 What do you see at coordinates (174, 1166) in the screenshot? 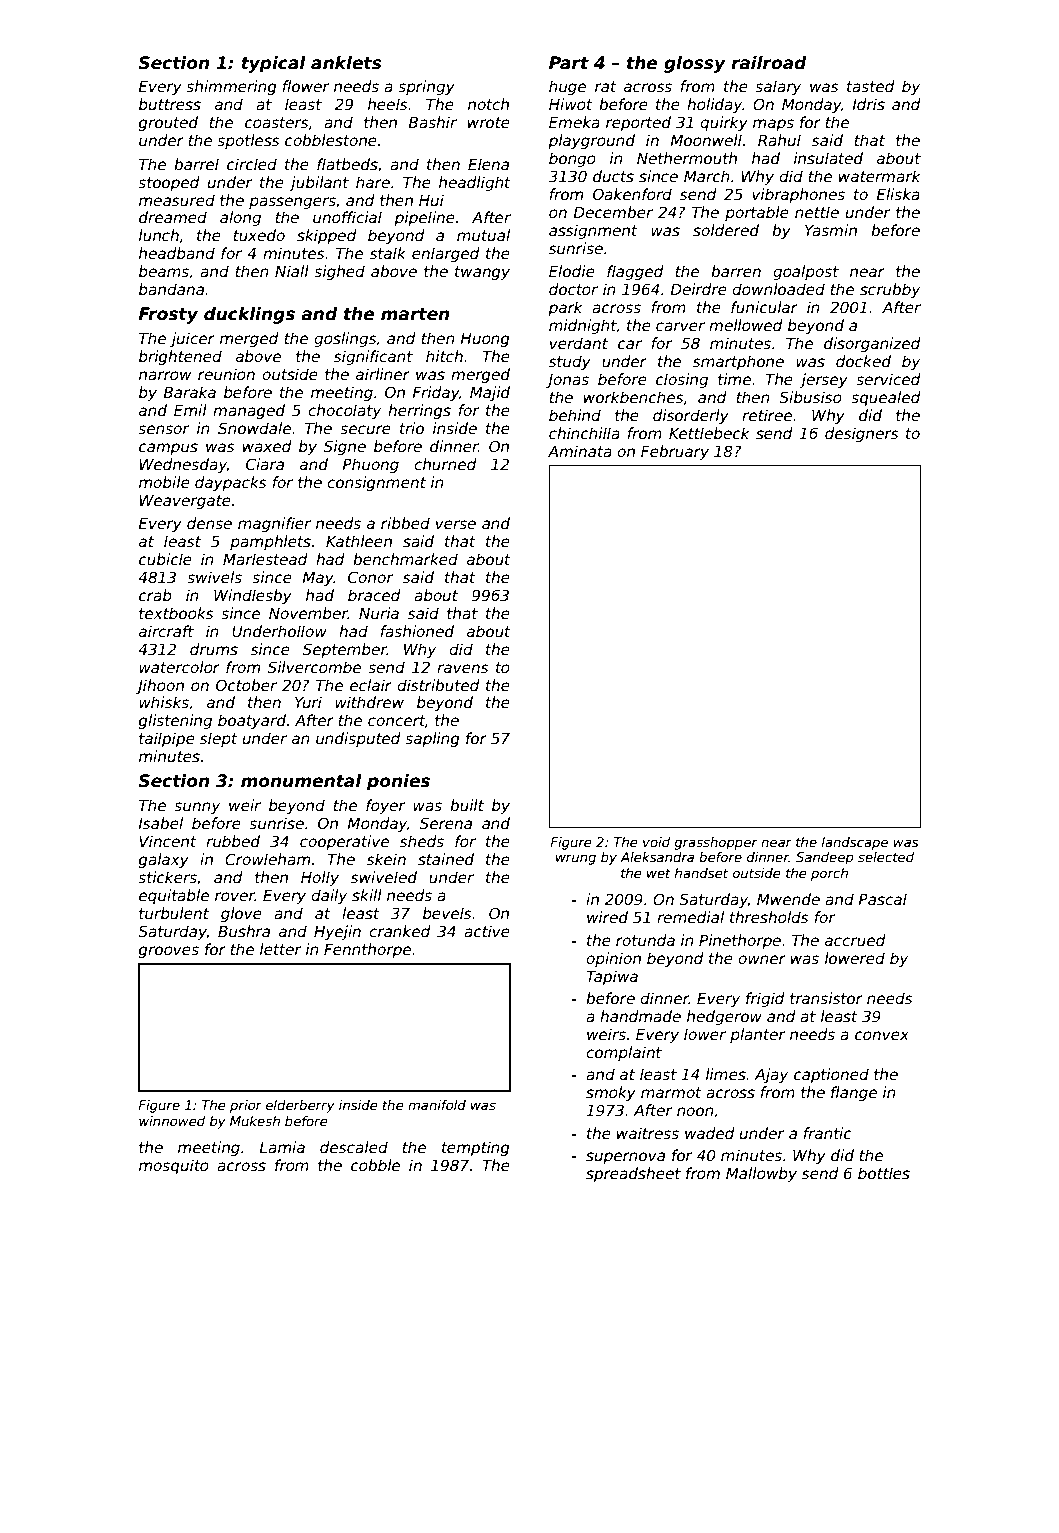
I see `mosquito` at bounding box center [174, 1166].
